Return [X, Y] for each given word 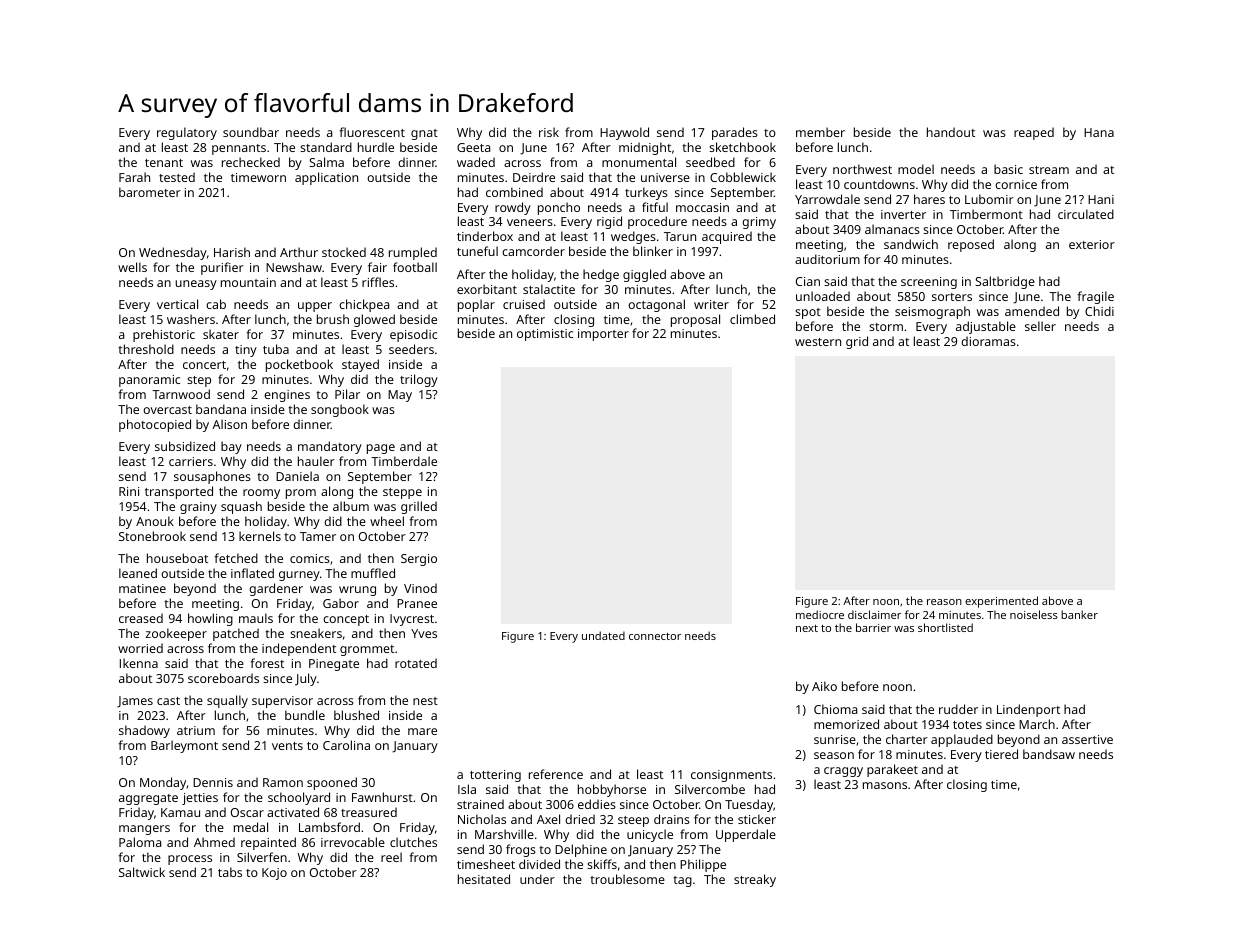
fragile [1096, 297]
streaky [755, 880]
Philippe [703, 865]
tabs [230, 872]
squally [227, 701]
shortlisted [945, 627]
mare [422, 731]
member [820, 132]
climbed [752, 319]
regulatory [187, 133]
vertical [177, 304]
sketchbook [742, 147]
